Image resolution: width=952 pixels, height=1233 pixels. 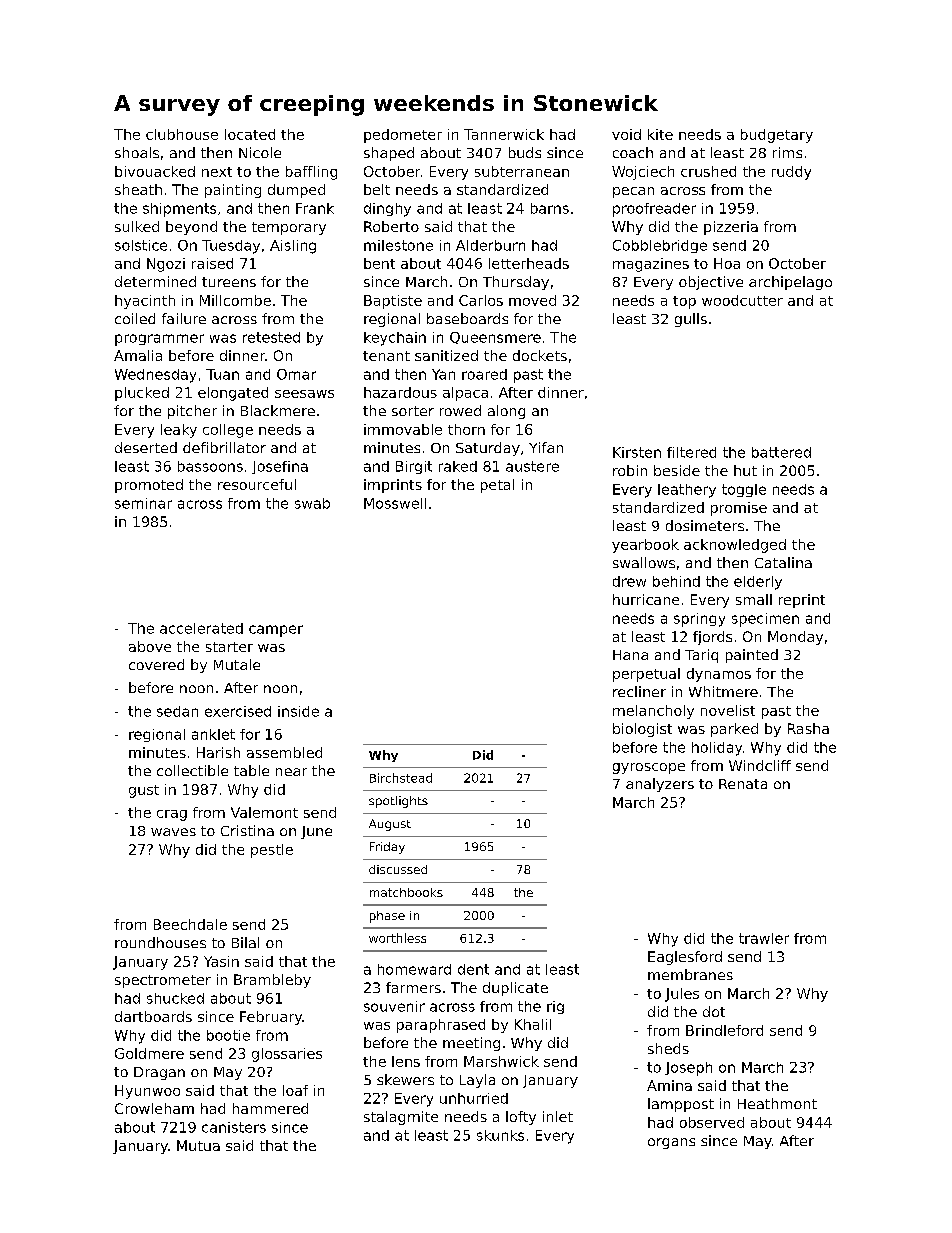 I want to click on rims, so click(x=787, y=152).
